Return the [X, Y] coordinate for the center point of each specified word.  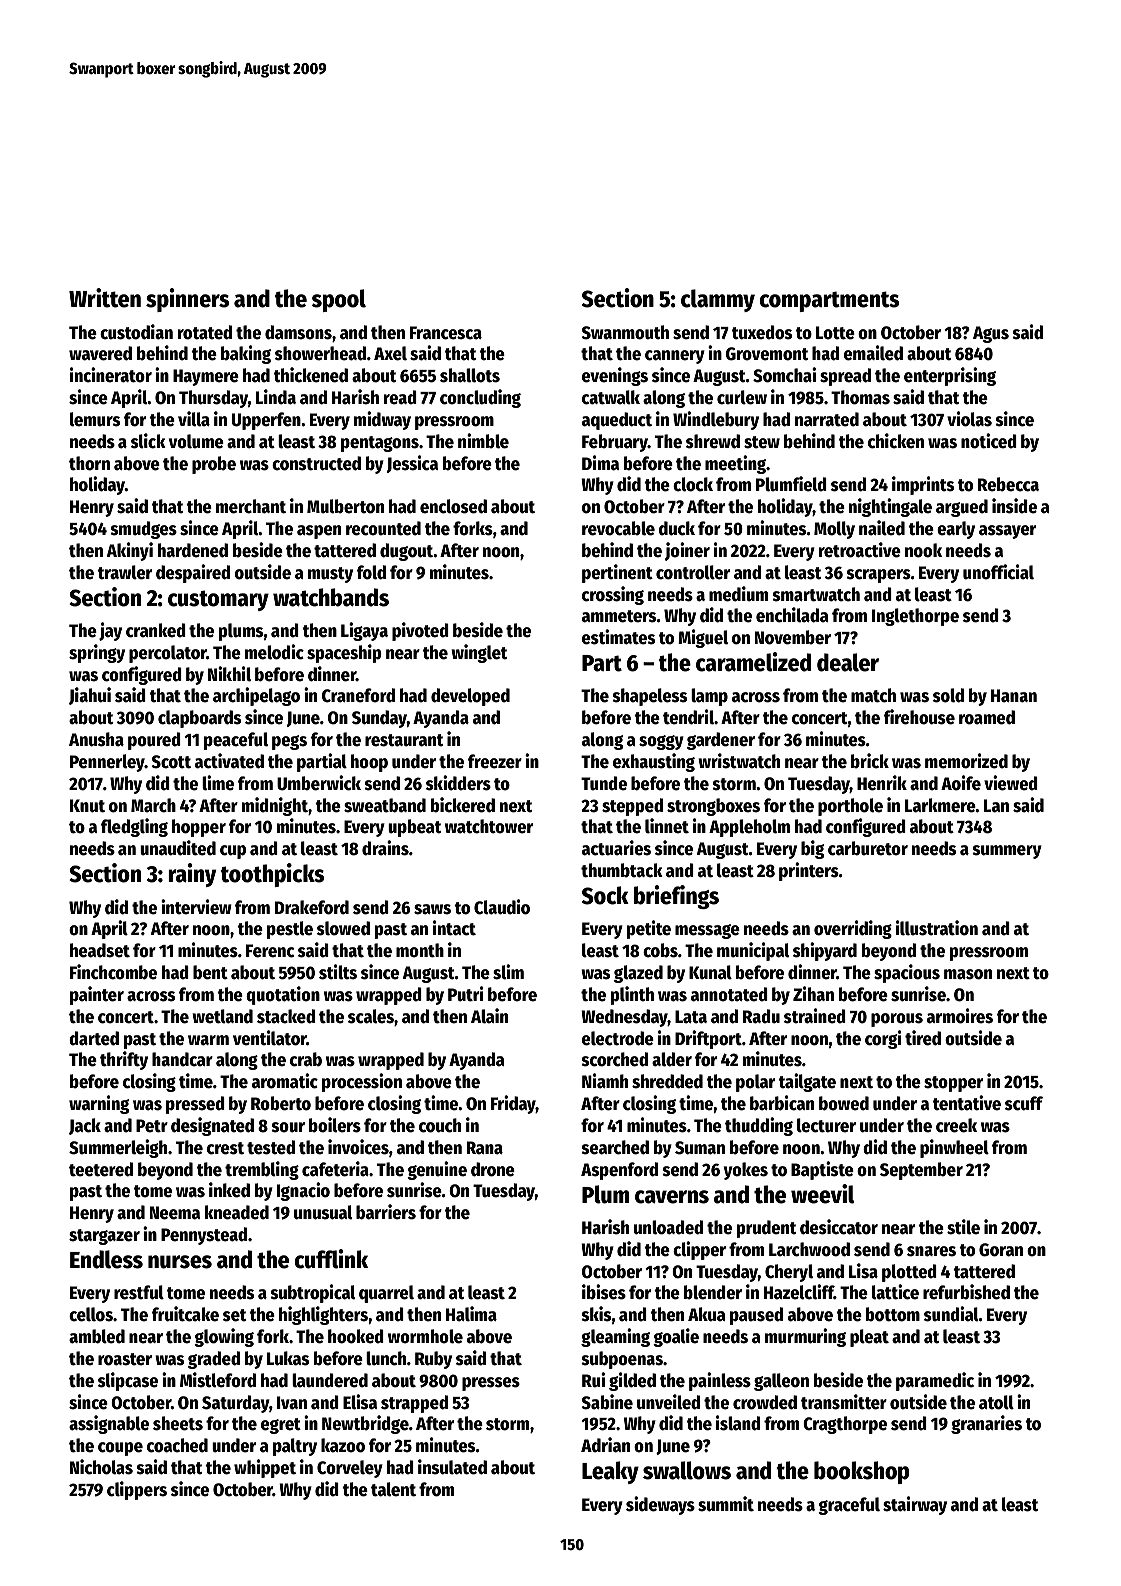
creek [956, 1125]
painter [97, 995]
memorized [966, 761]
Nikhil [229, 674]
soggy [661, 742]
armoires [960, 1016]
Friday [513, 1104]
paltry [295, 1447]
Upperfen [266, 421]
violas [969, 419]
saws [432, 909]
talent [393, 1489]
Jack [85, 1126]
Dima [600, 463]
